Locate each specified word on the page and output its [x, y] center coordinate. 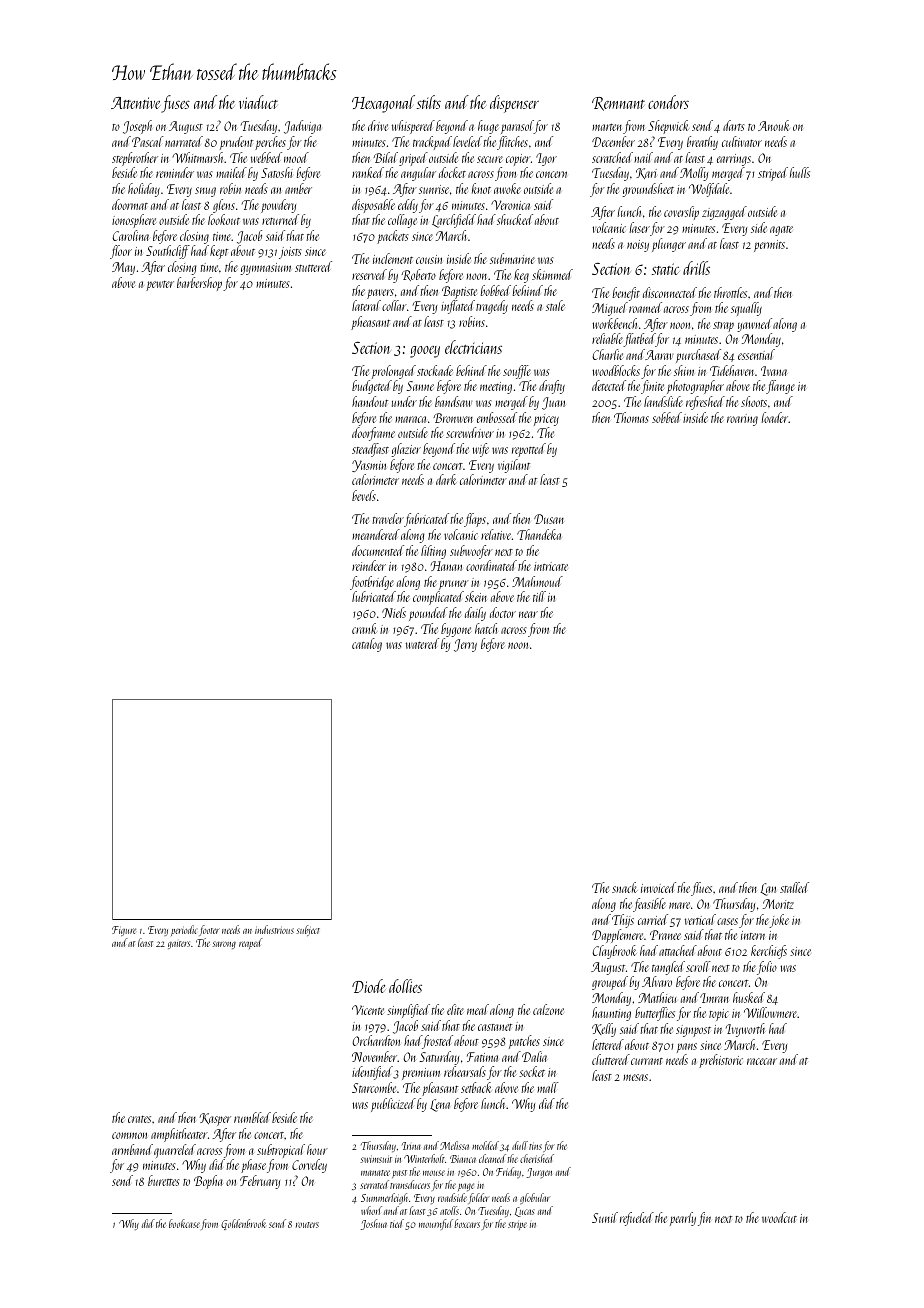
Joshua [374, 1224]
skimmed [552, 274]
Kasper [215, 1119]
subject [308, 930]
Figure [124, 931]
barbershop [199, 284]
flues [701, 889]
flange [780, 387]
